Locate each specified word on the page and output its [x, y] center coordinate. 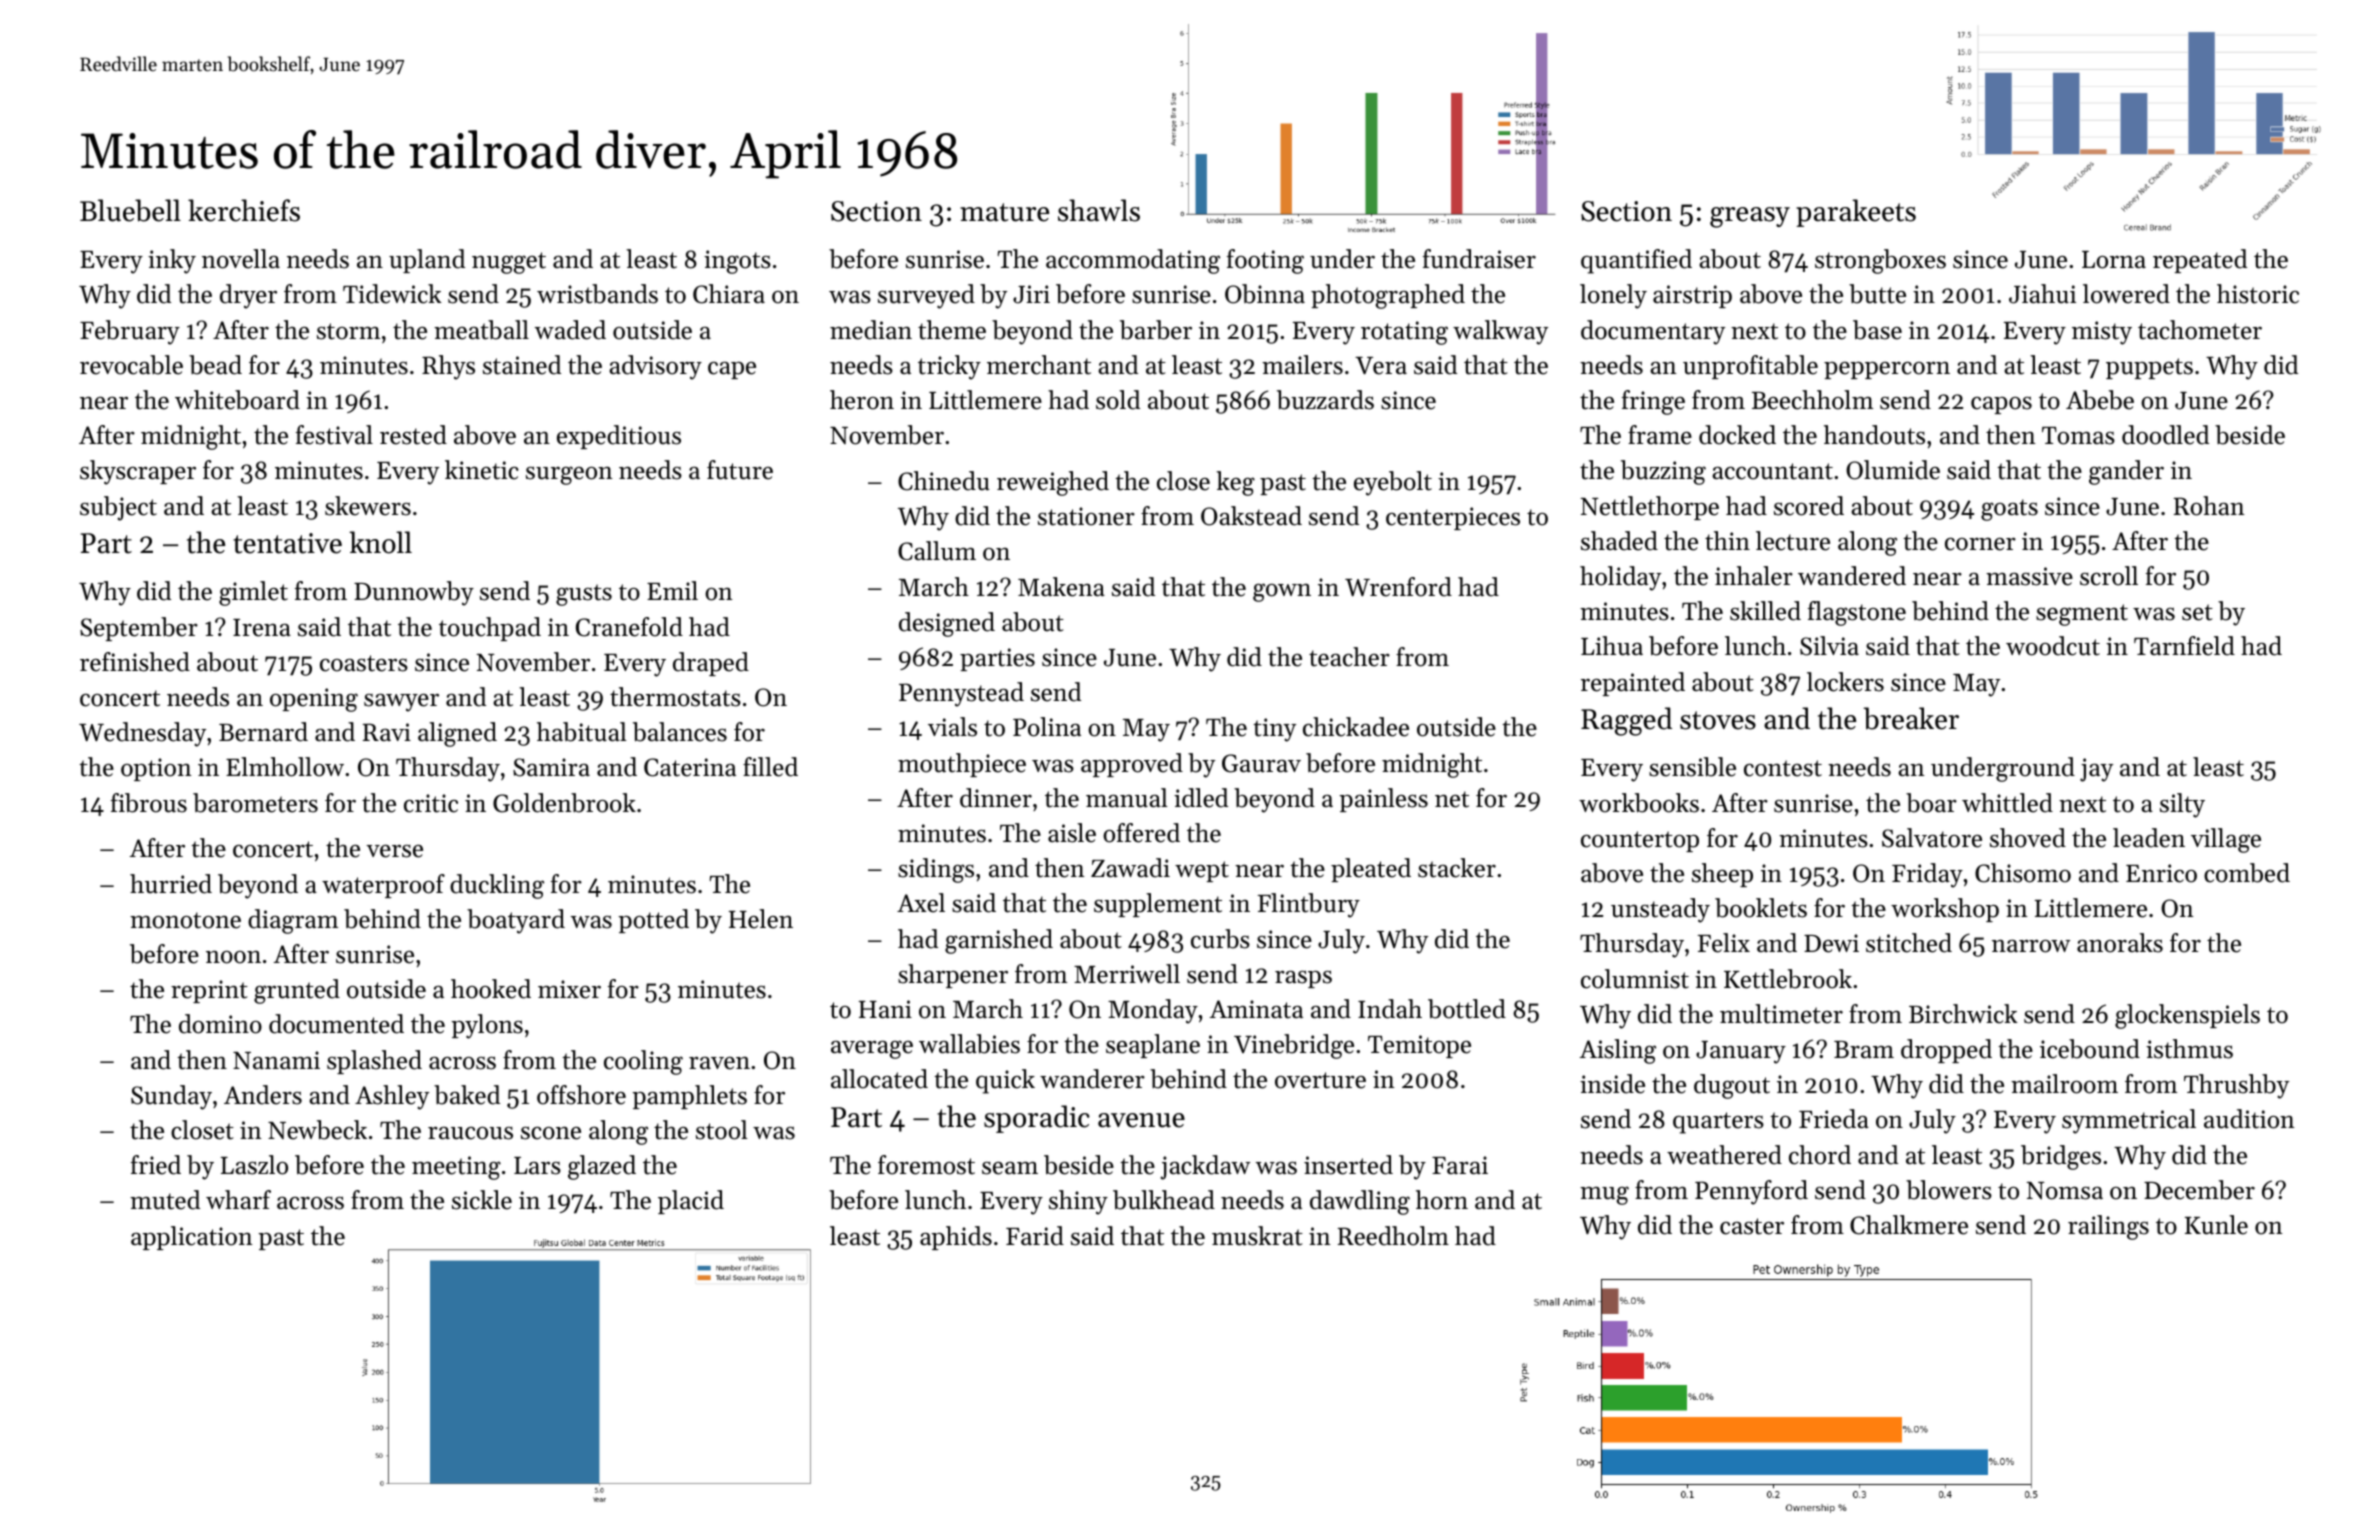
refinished [135, 662]
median [871, 330]
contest [1783, 768]
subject [118, 508]
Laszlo [254, 1165]
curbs [1220, 939]
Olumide [1893, 470]
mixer [569, 989]
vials [952, 727]
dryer [248, 296]
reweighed [1053, 483]
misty [2102, 333]
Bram [1864, 1049]
